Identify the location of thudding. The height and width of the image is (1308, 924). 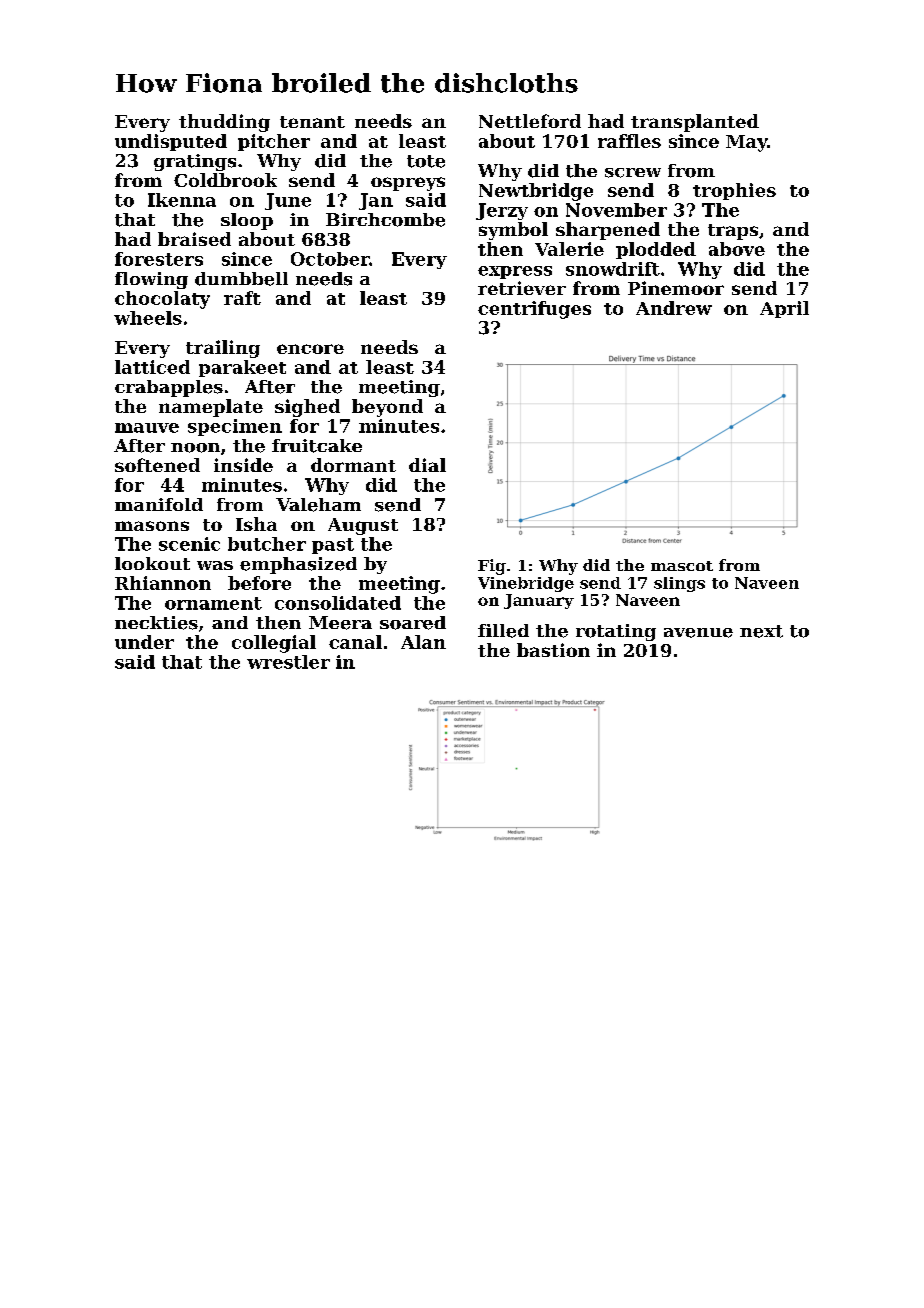
(224, 123).
